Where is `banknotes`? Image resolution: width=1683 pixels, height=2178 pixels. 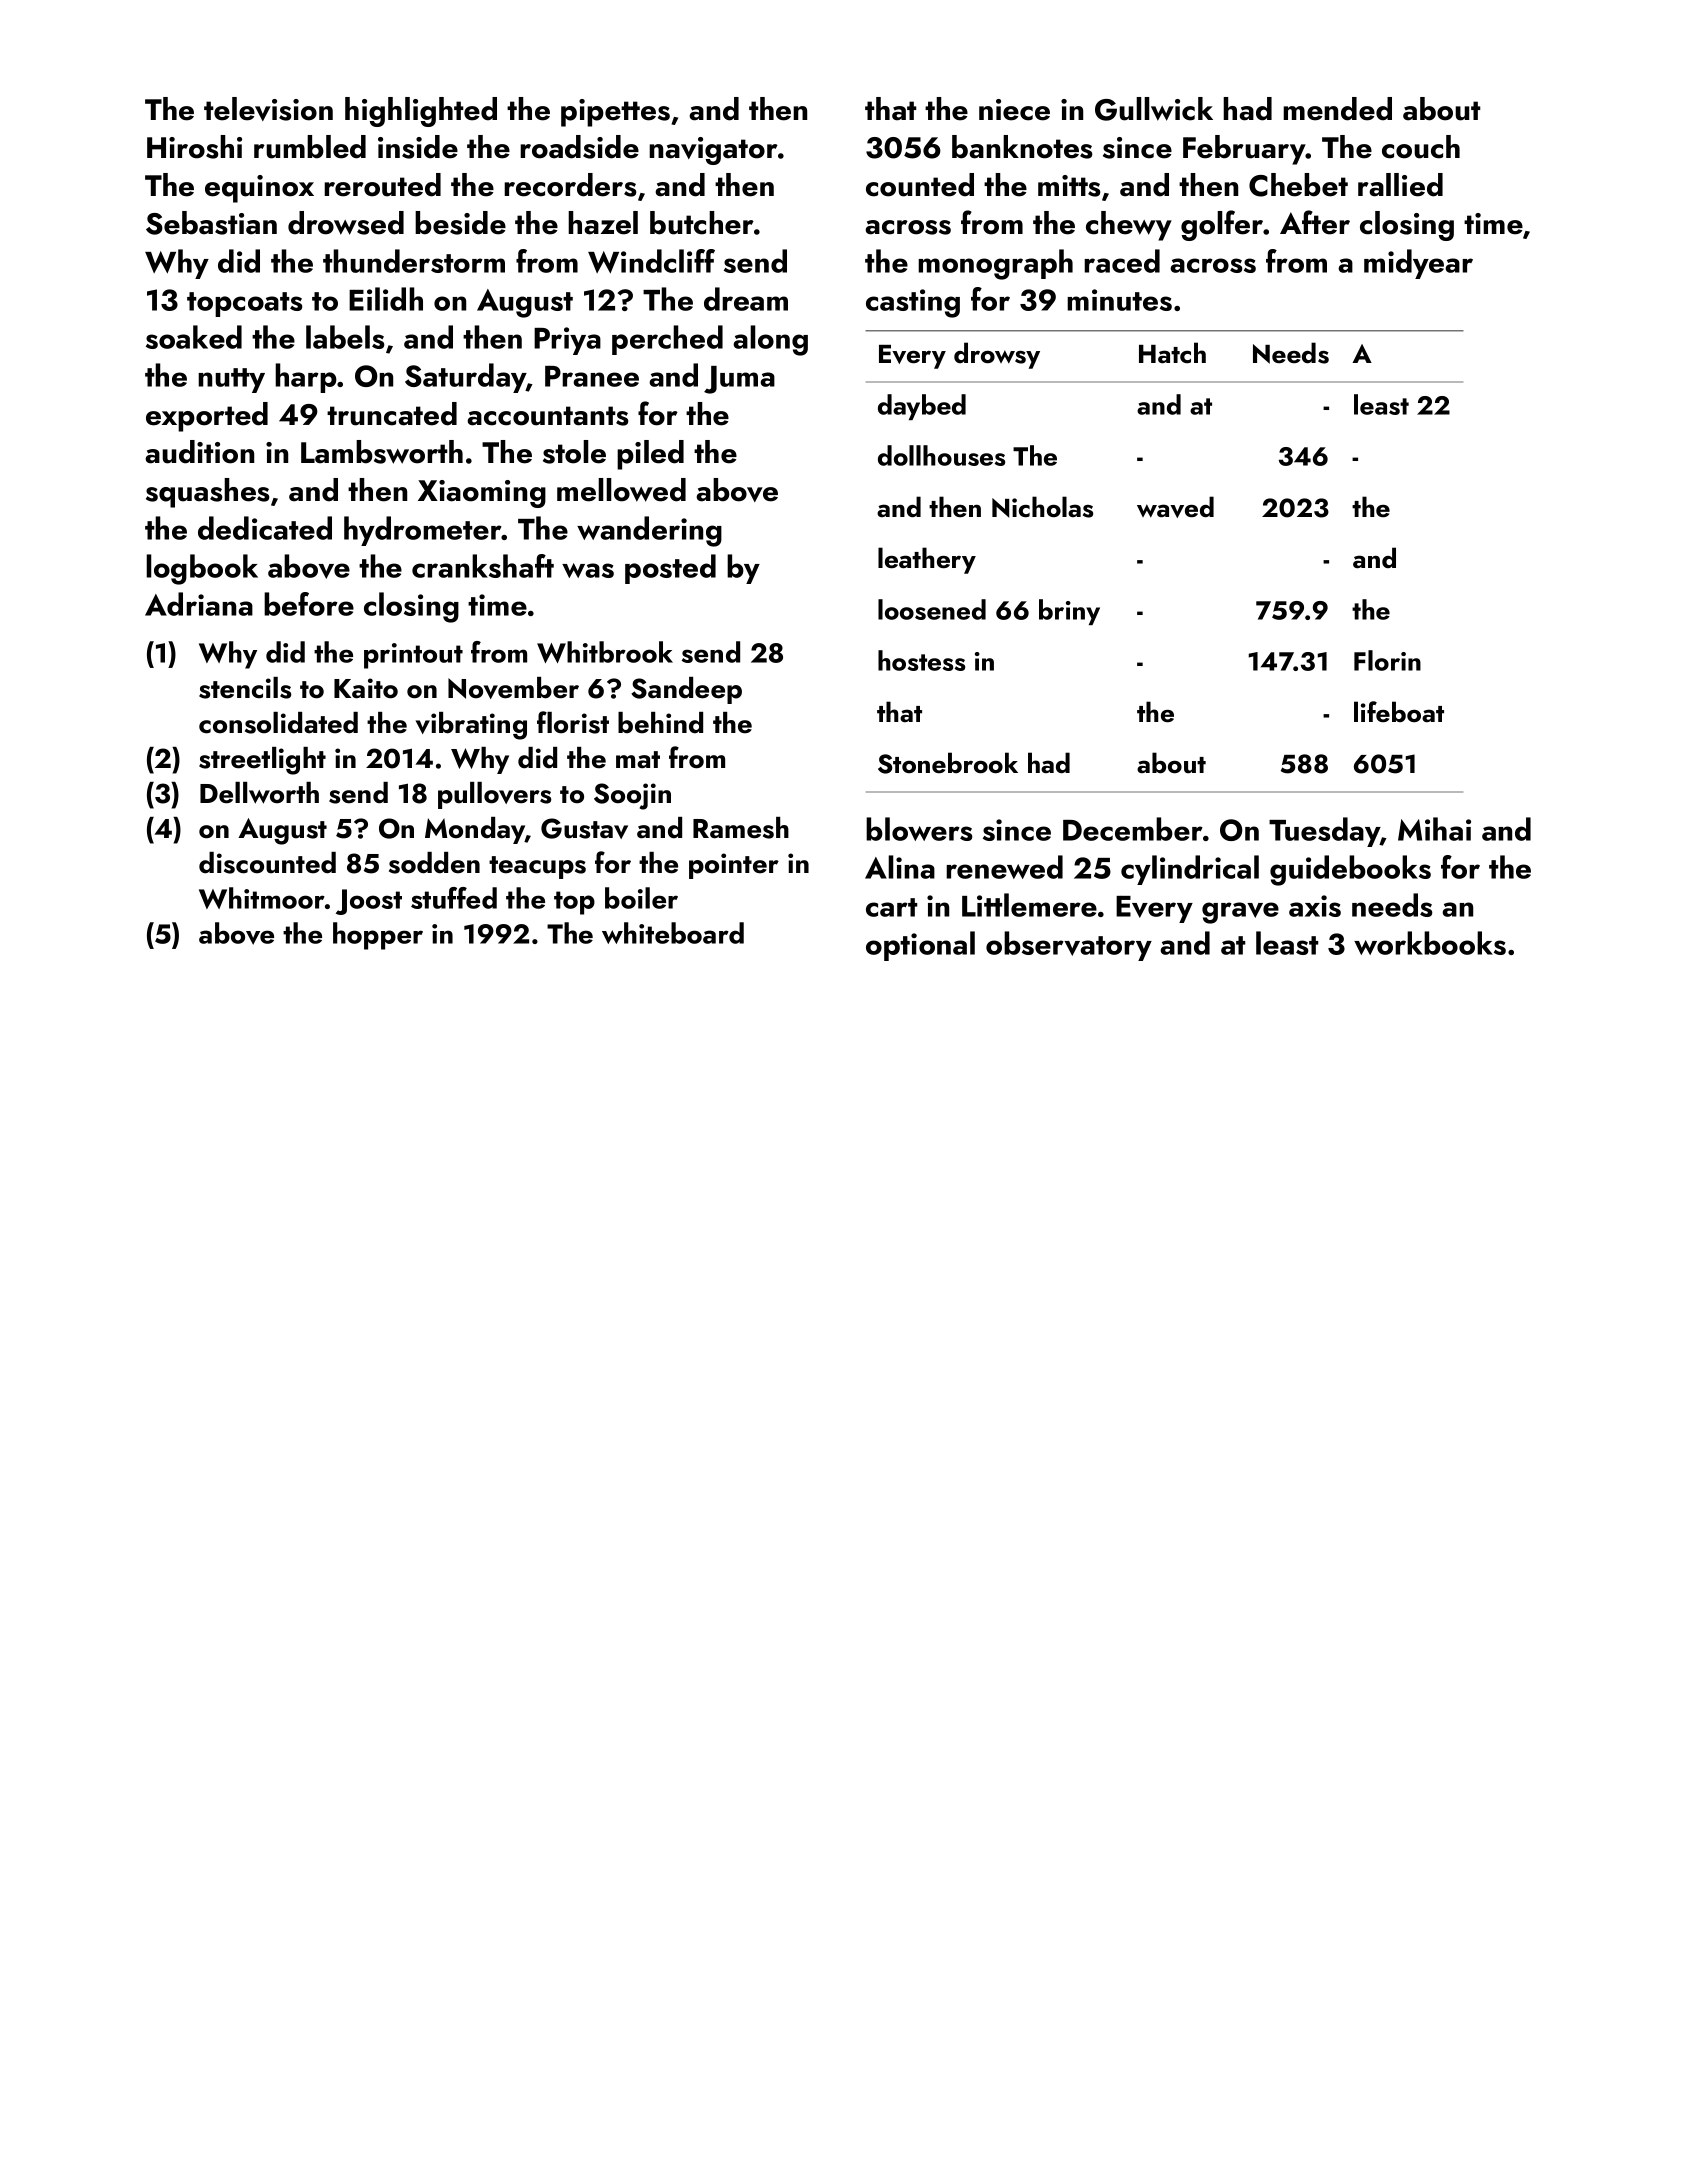 banknotes is located at coordinates (1022, 147).
